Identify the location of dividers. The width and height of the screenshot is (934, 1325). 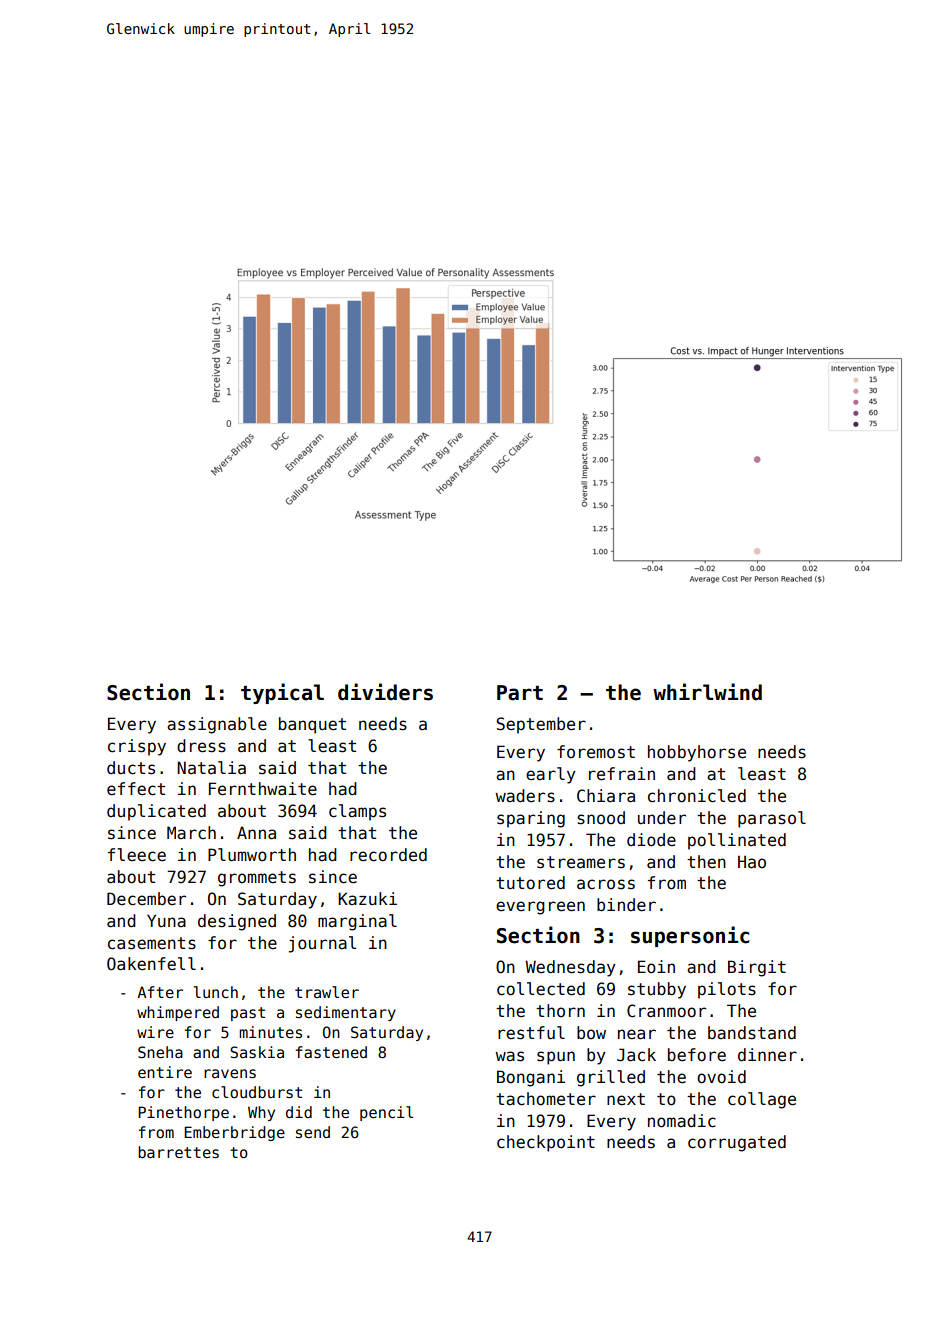
(385, 692).
